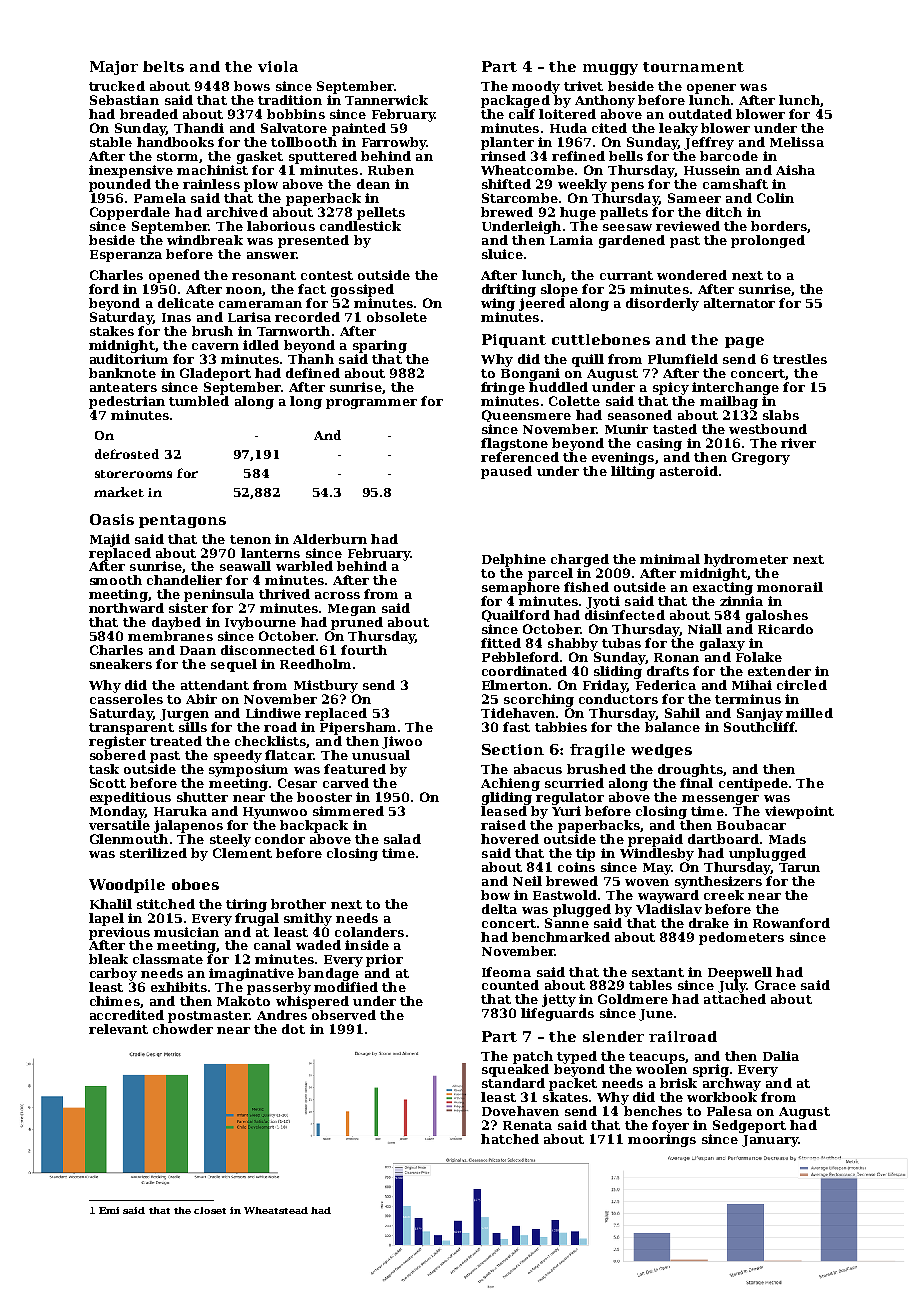 This screenshot has width=924, height=1308. Describe the element at coordinates (208, 1017) in the screenshot. I see `postmaster` at that location.
